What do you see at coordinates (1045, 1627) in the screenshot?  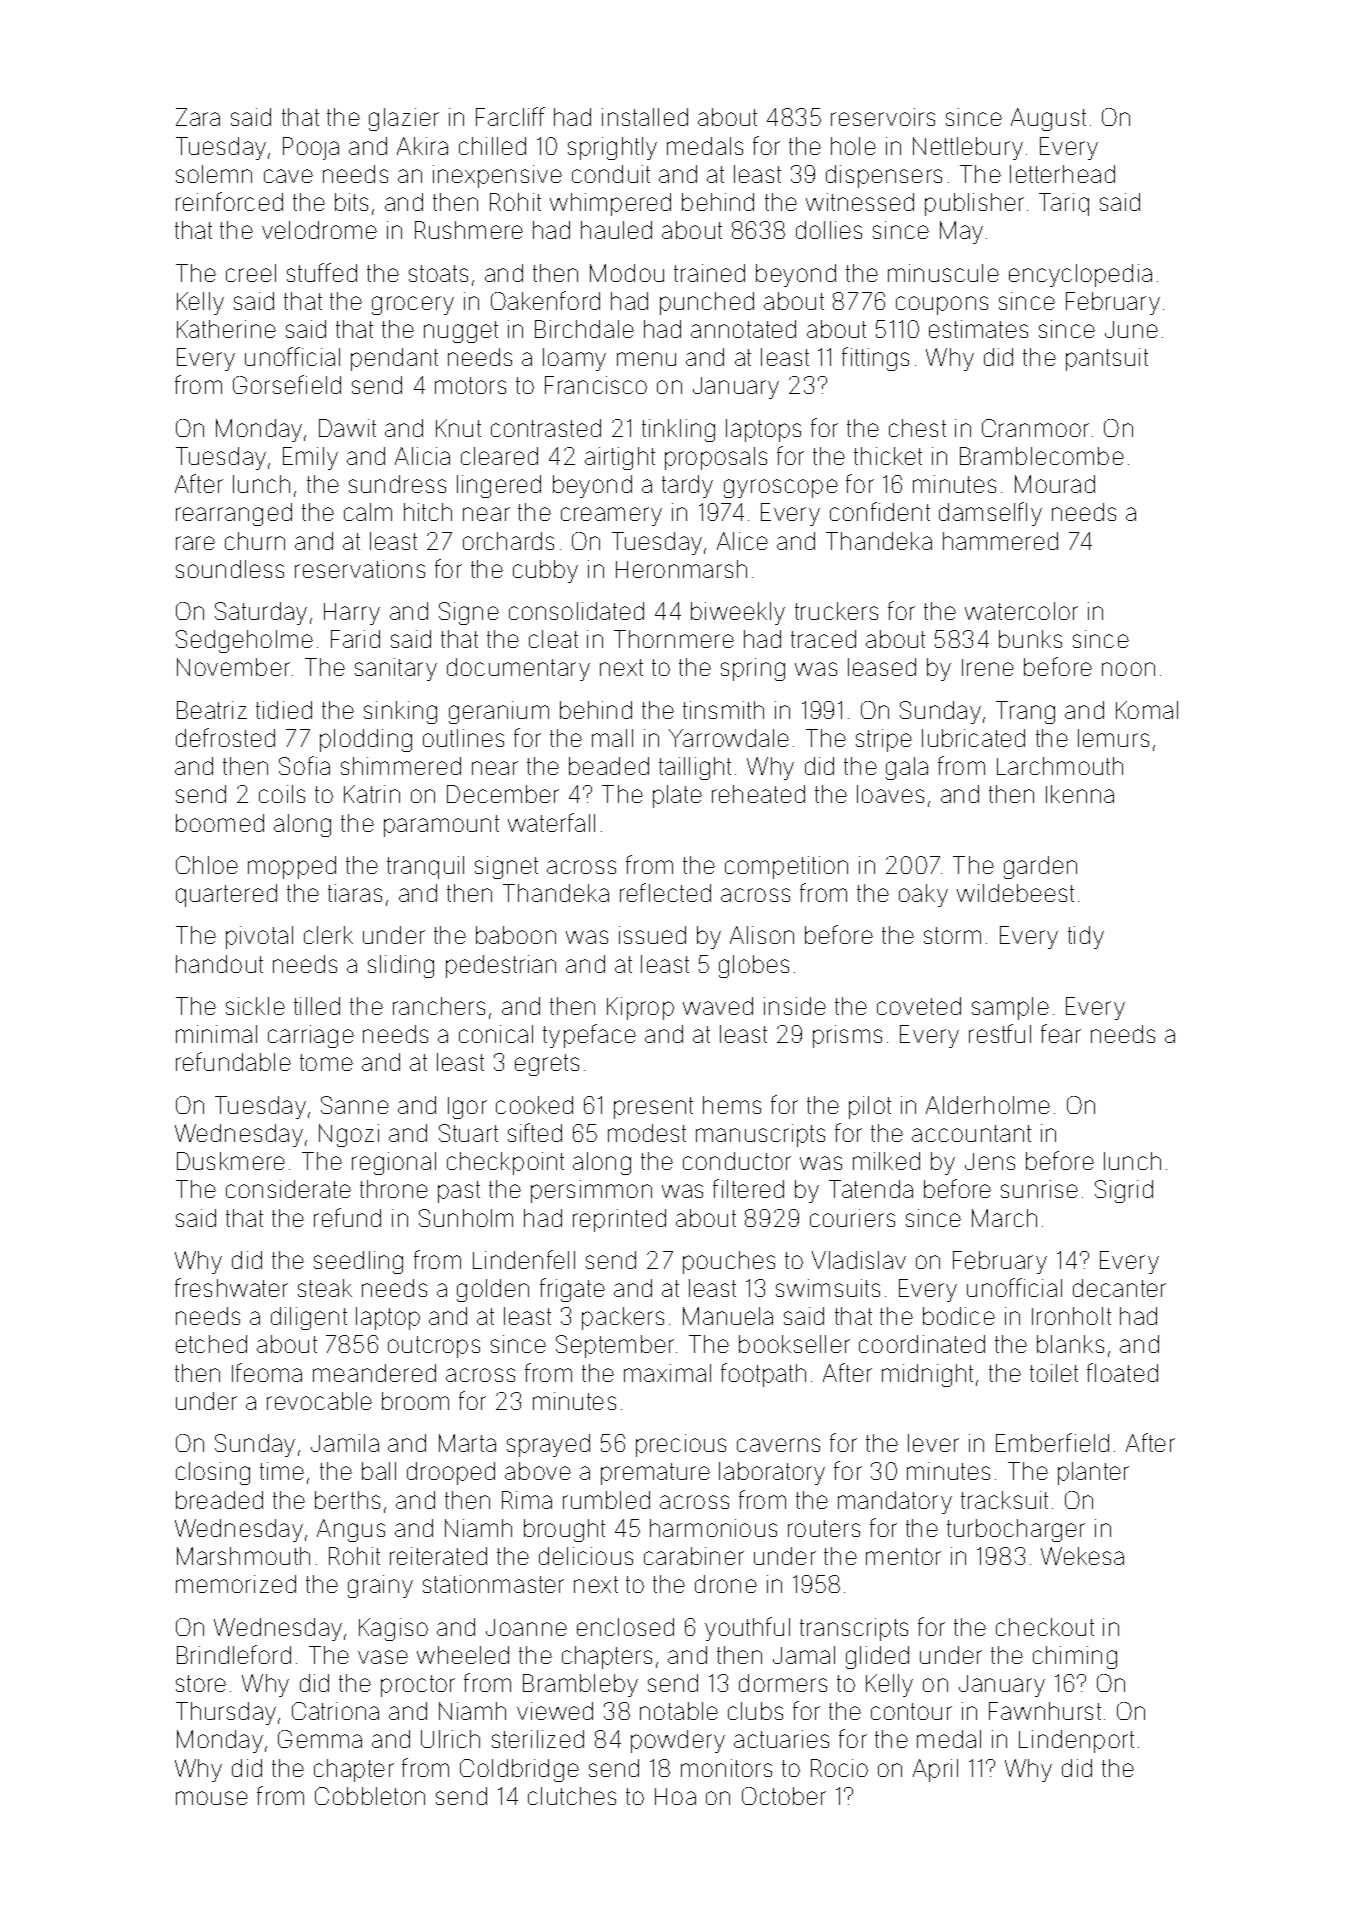 I see `checkout` at bounding box center [1045, 1627].
